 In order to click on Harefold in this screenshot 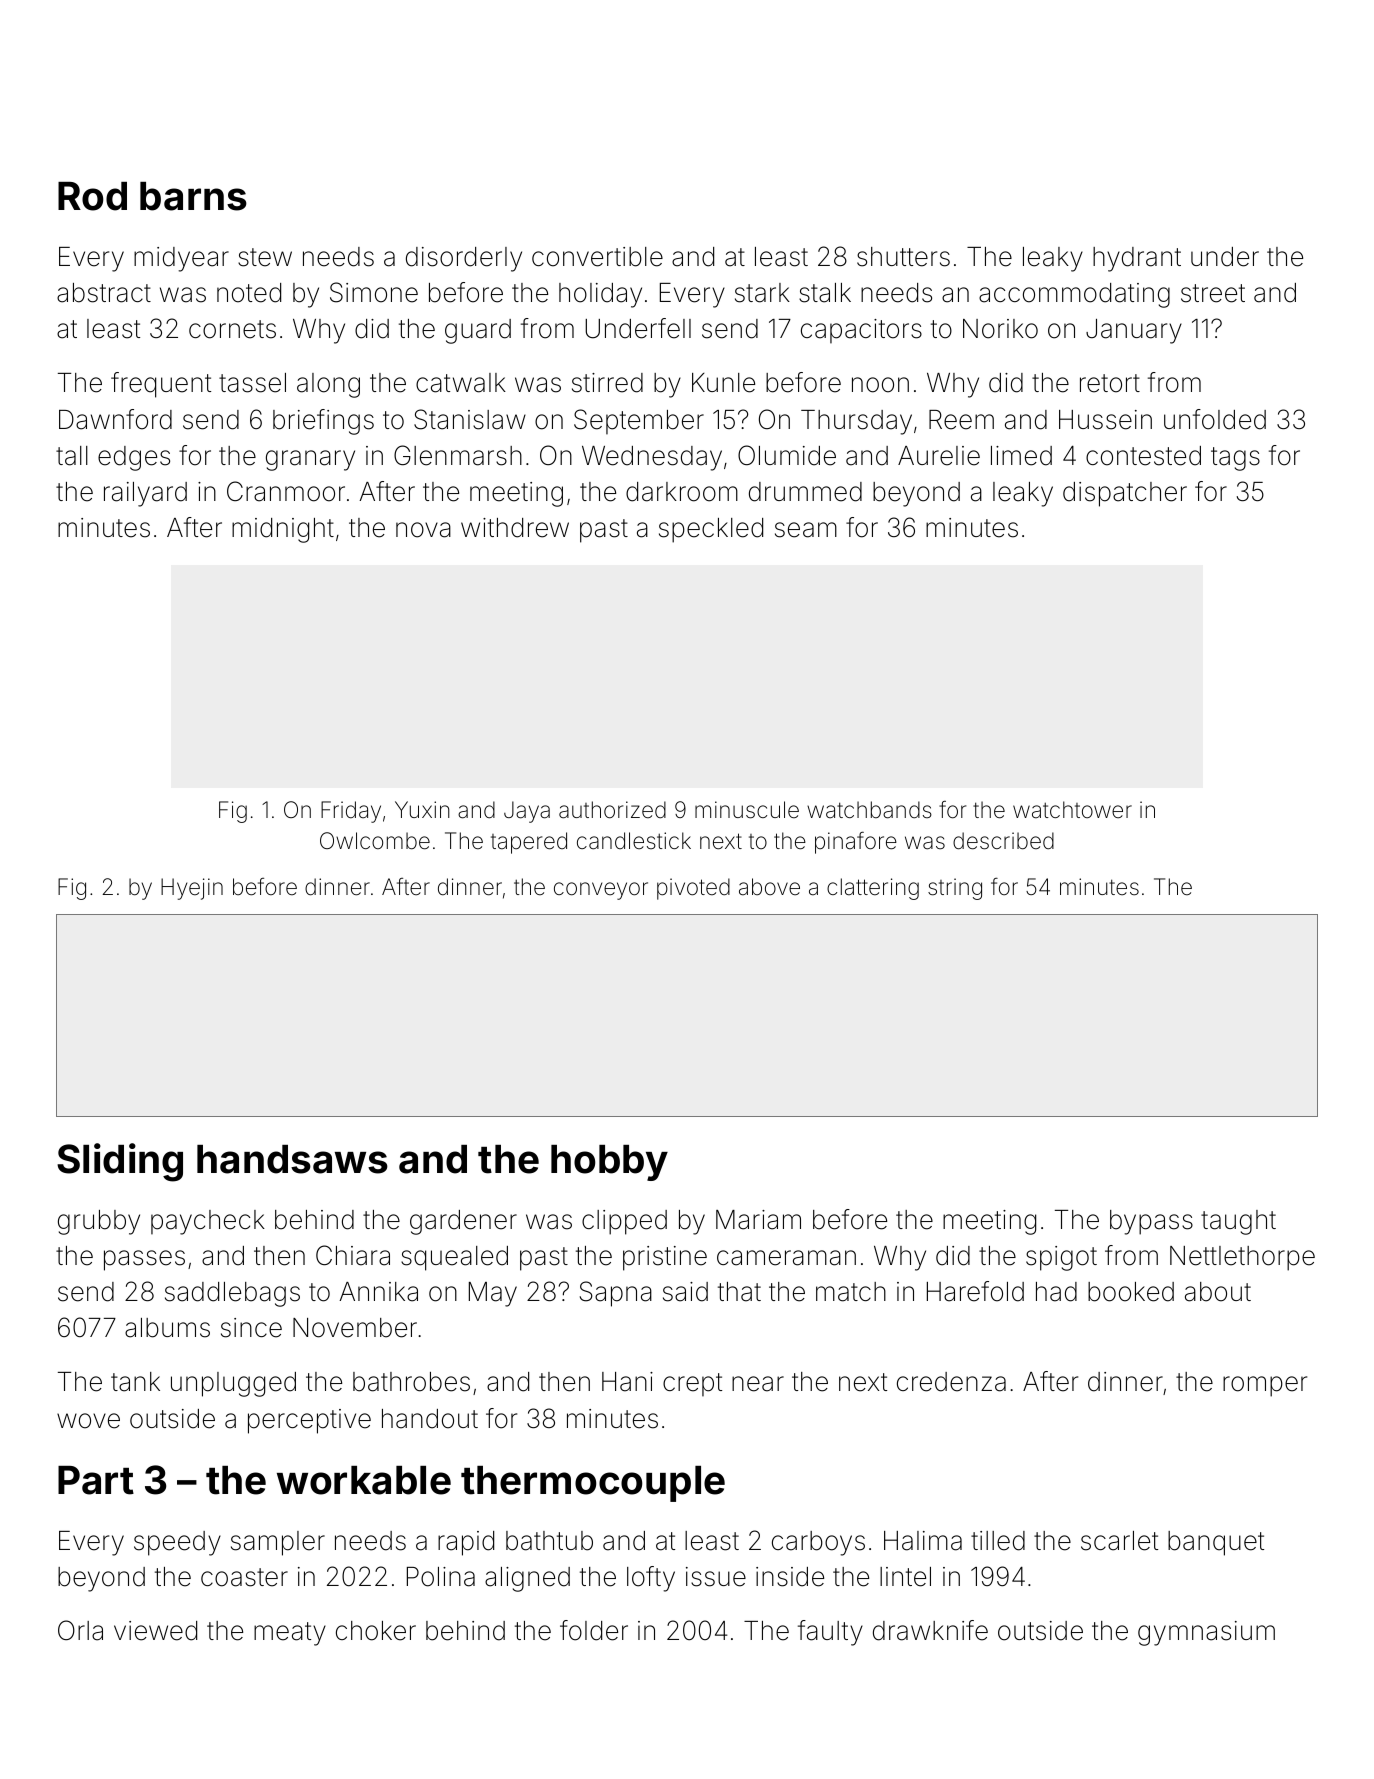, I will do `click(975, 1291)`.
